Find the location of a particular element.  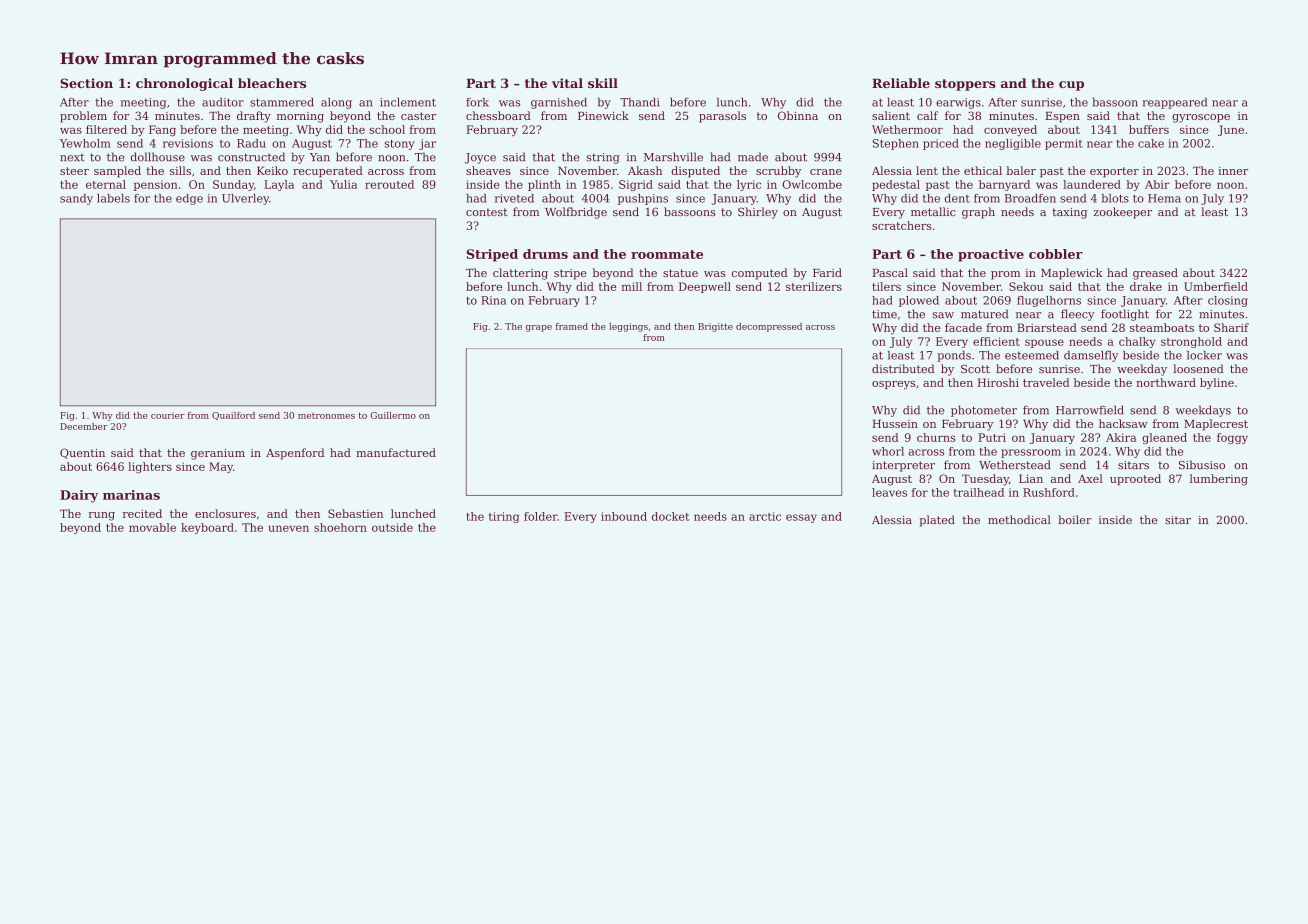

clattering is located at coordinates (520, 274).
